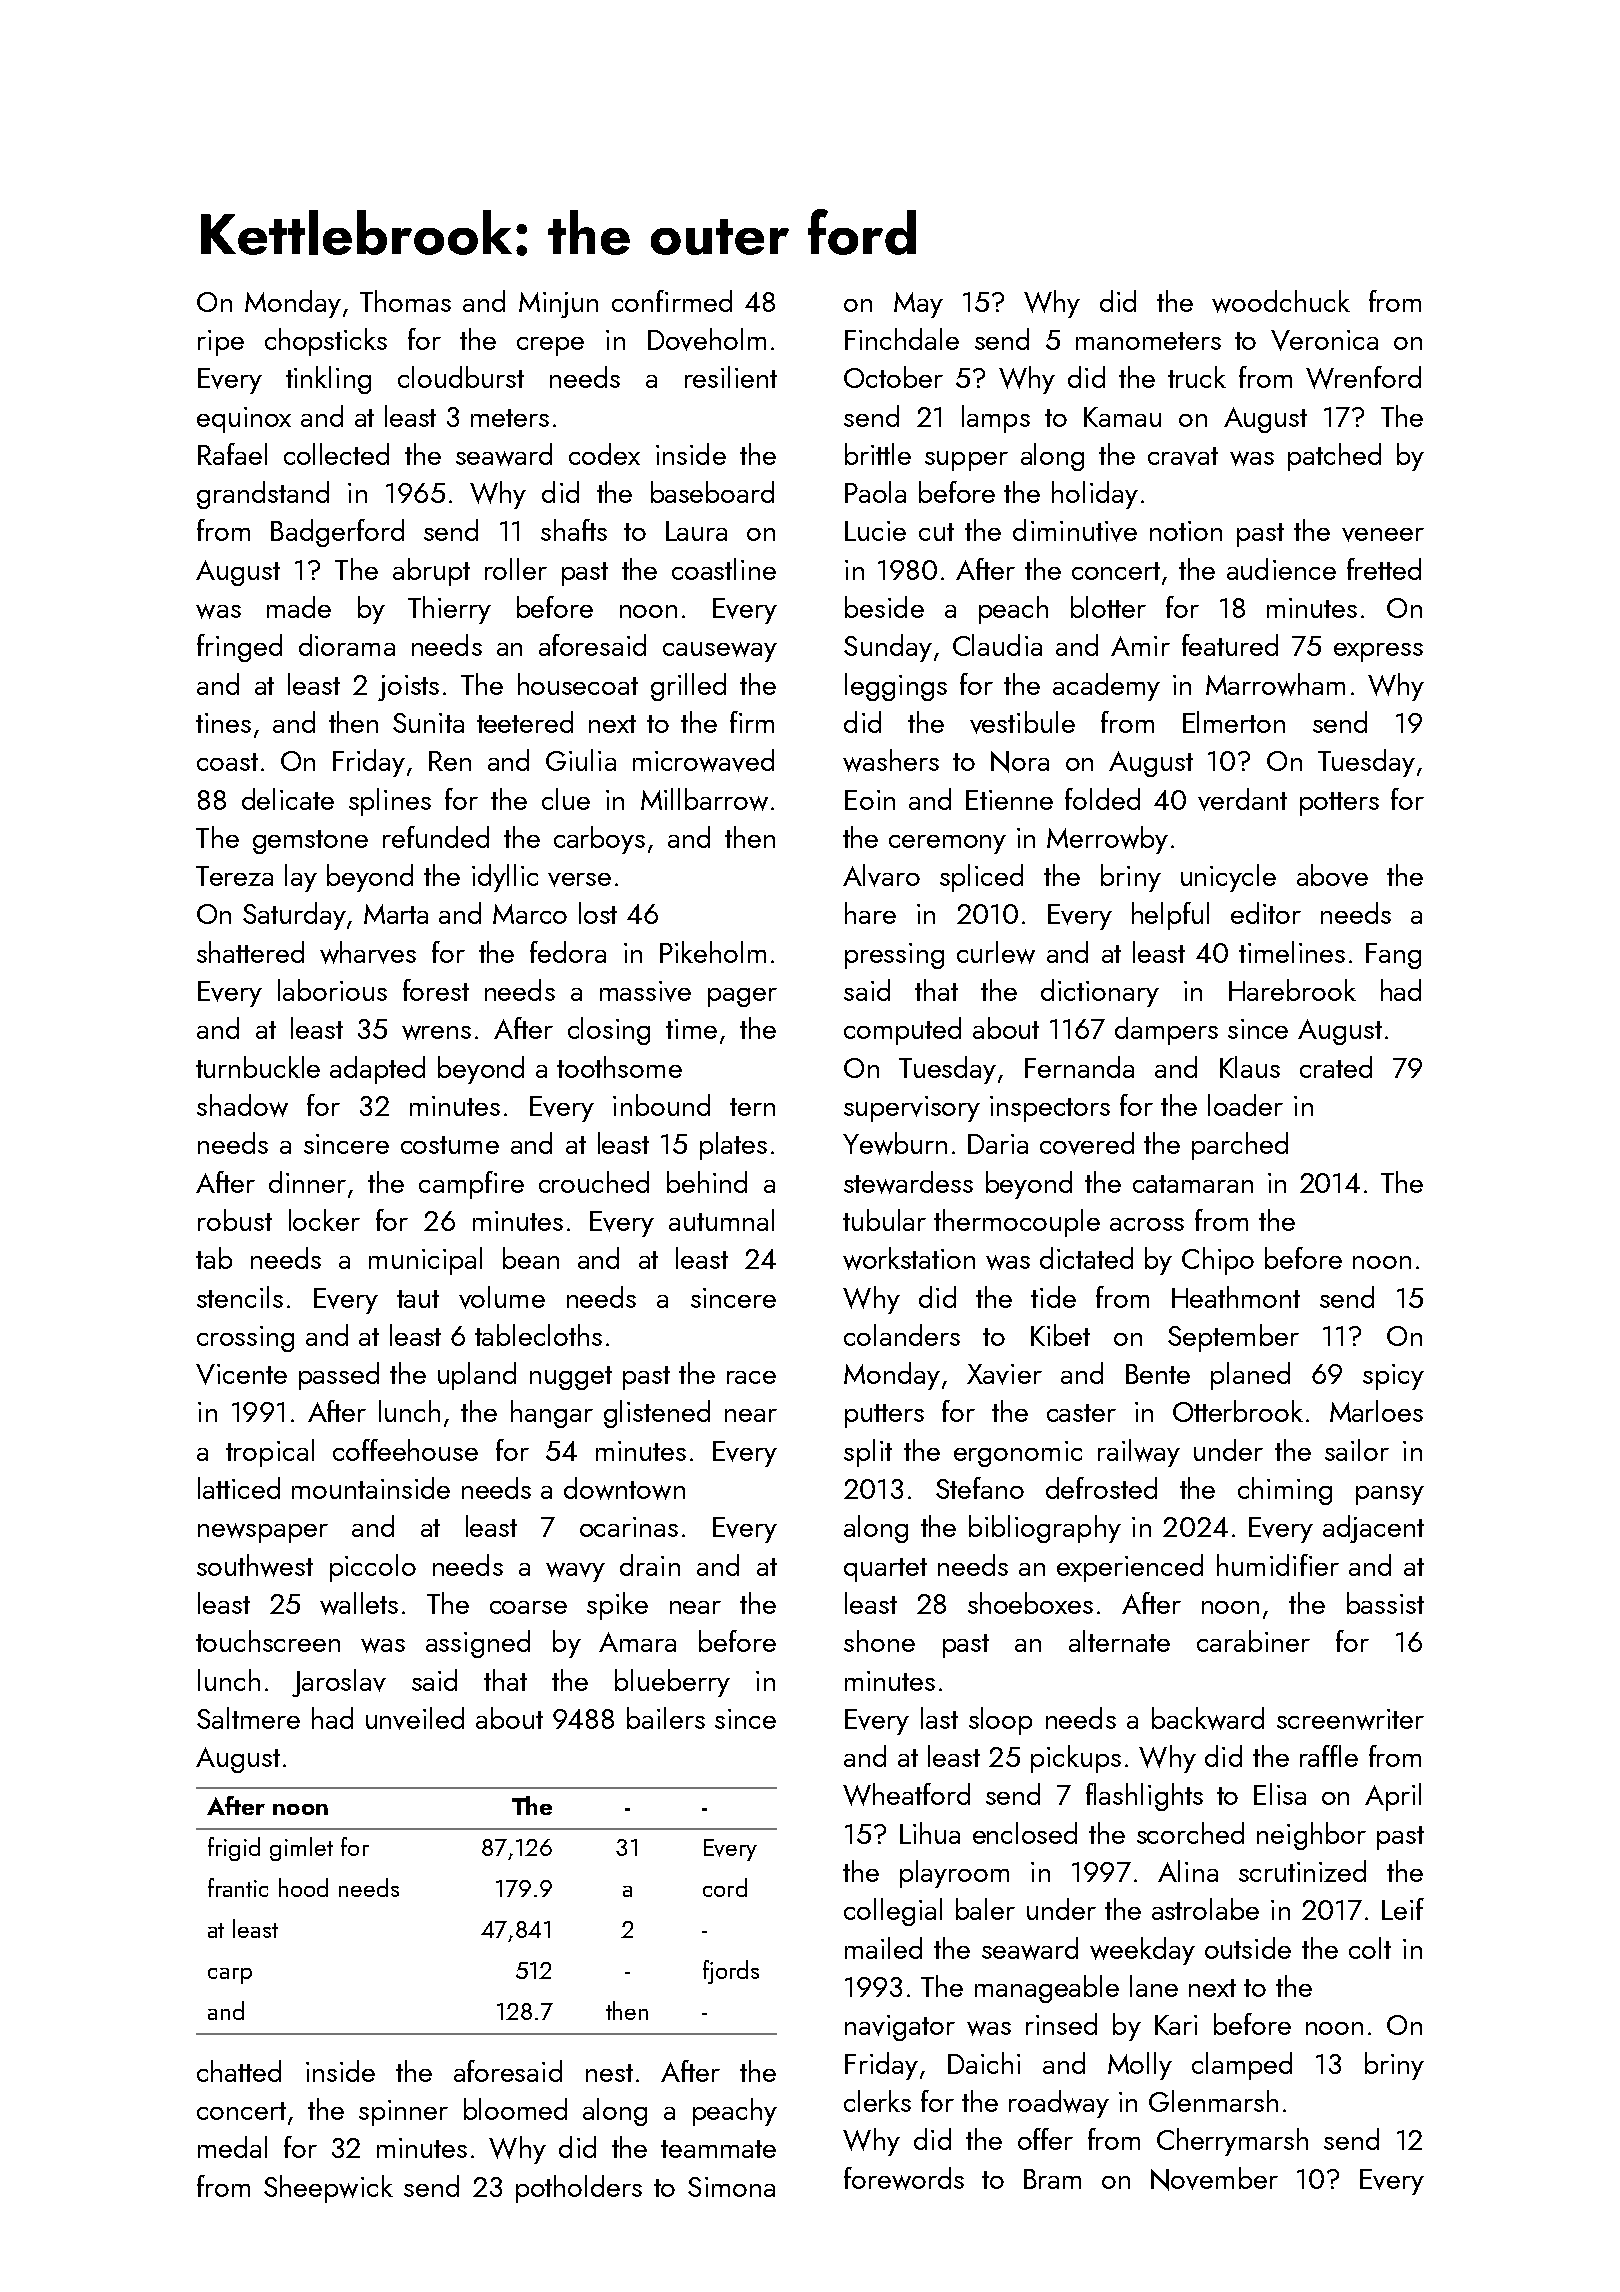 This screenshot has height=2292, width=1620. Describe the element at coordinates (904, 2178) in the screenshot. I see `forewords` at that location.
